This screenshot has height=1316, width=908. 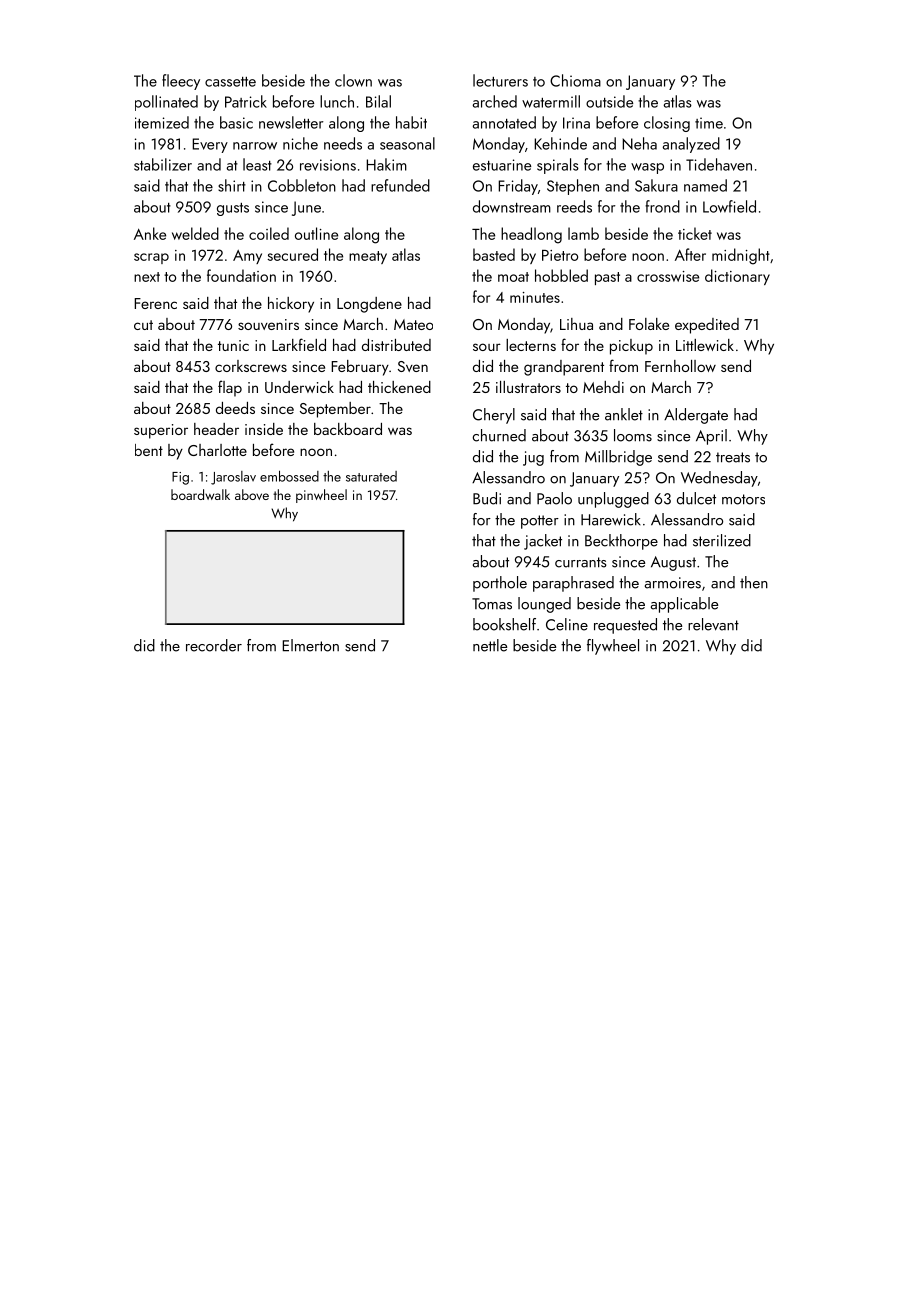 I want to click on pollinated, so click(x=166, y=103).
